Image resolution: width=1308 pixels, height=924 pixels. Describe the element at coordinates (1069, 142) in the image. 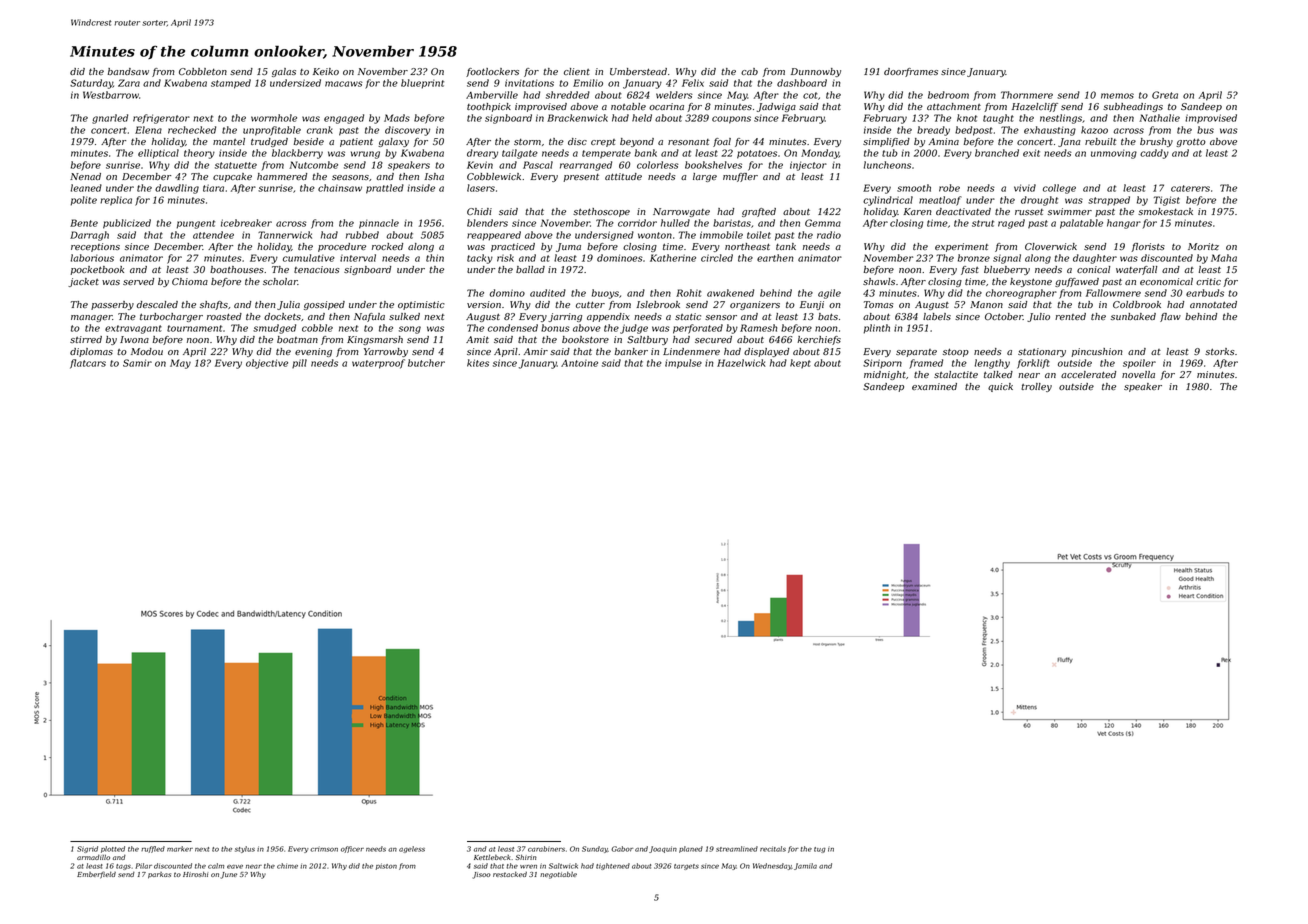

I see `Jana` at that location.
